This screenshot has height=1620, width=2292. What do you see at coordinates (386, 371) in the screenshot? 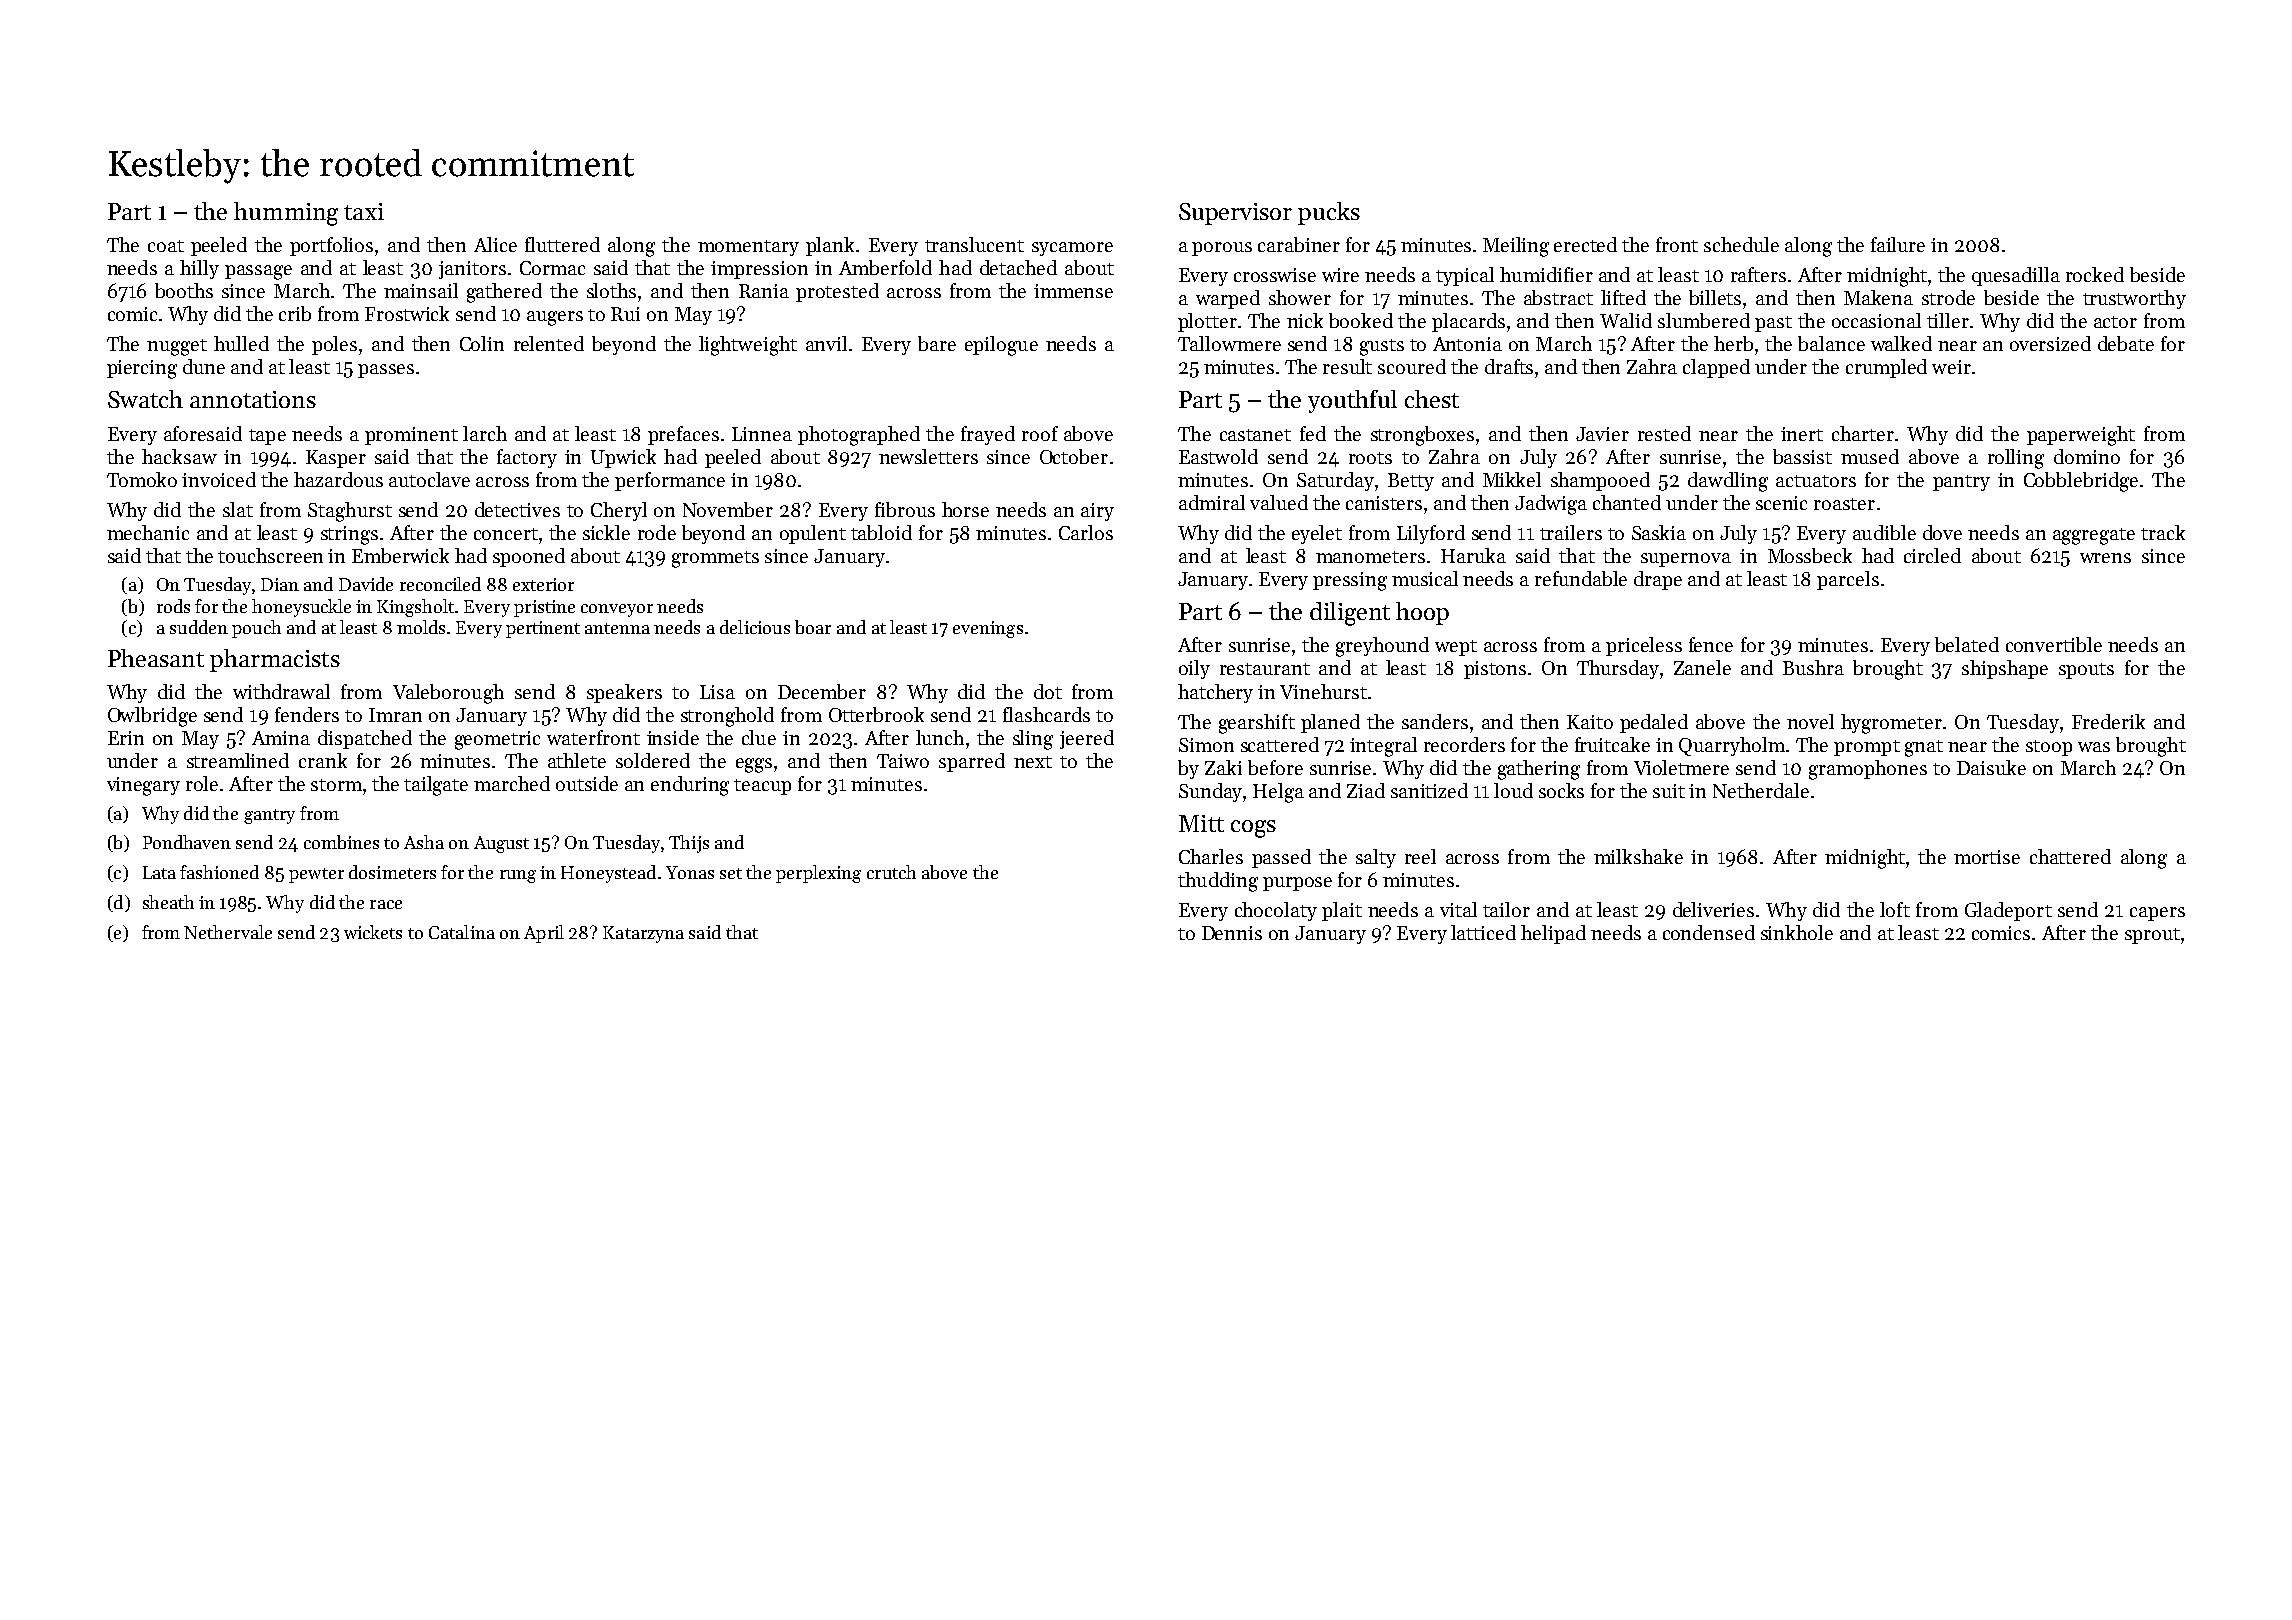
I see `passes` at bounding box center [386, 371].
